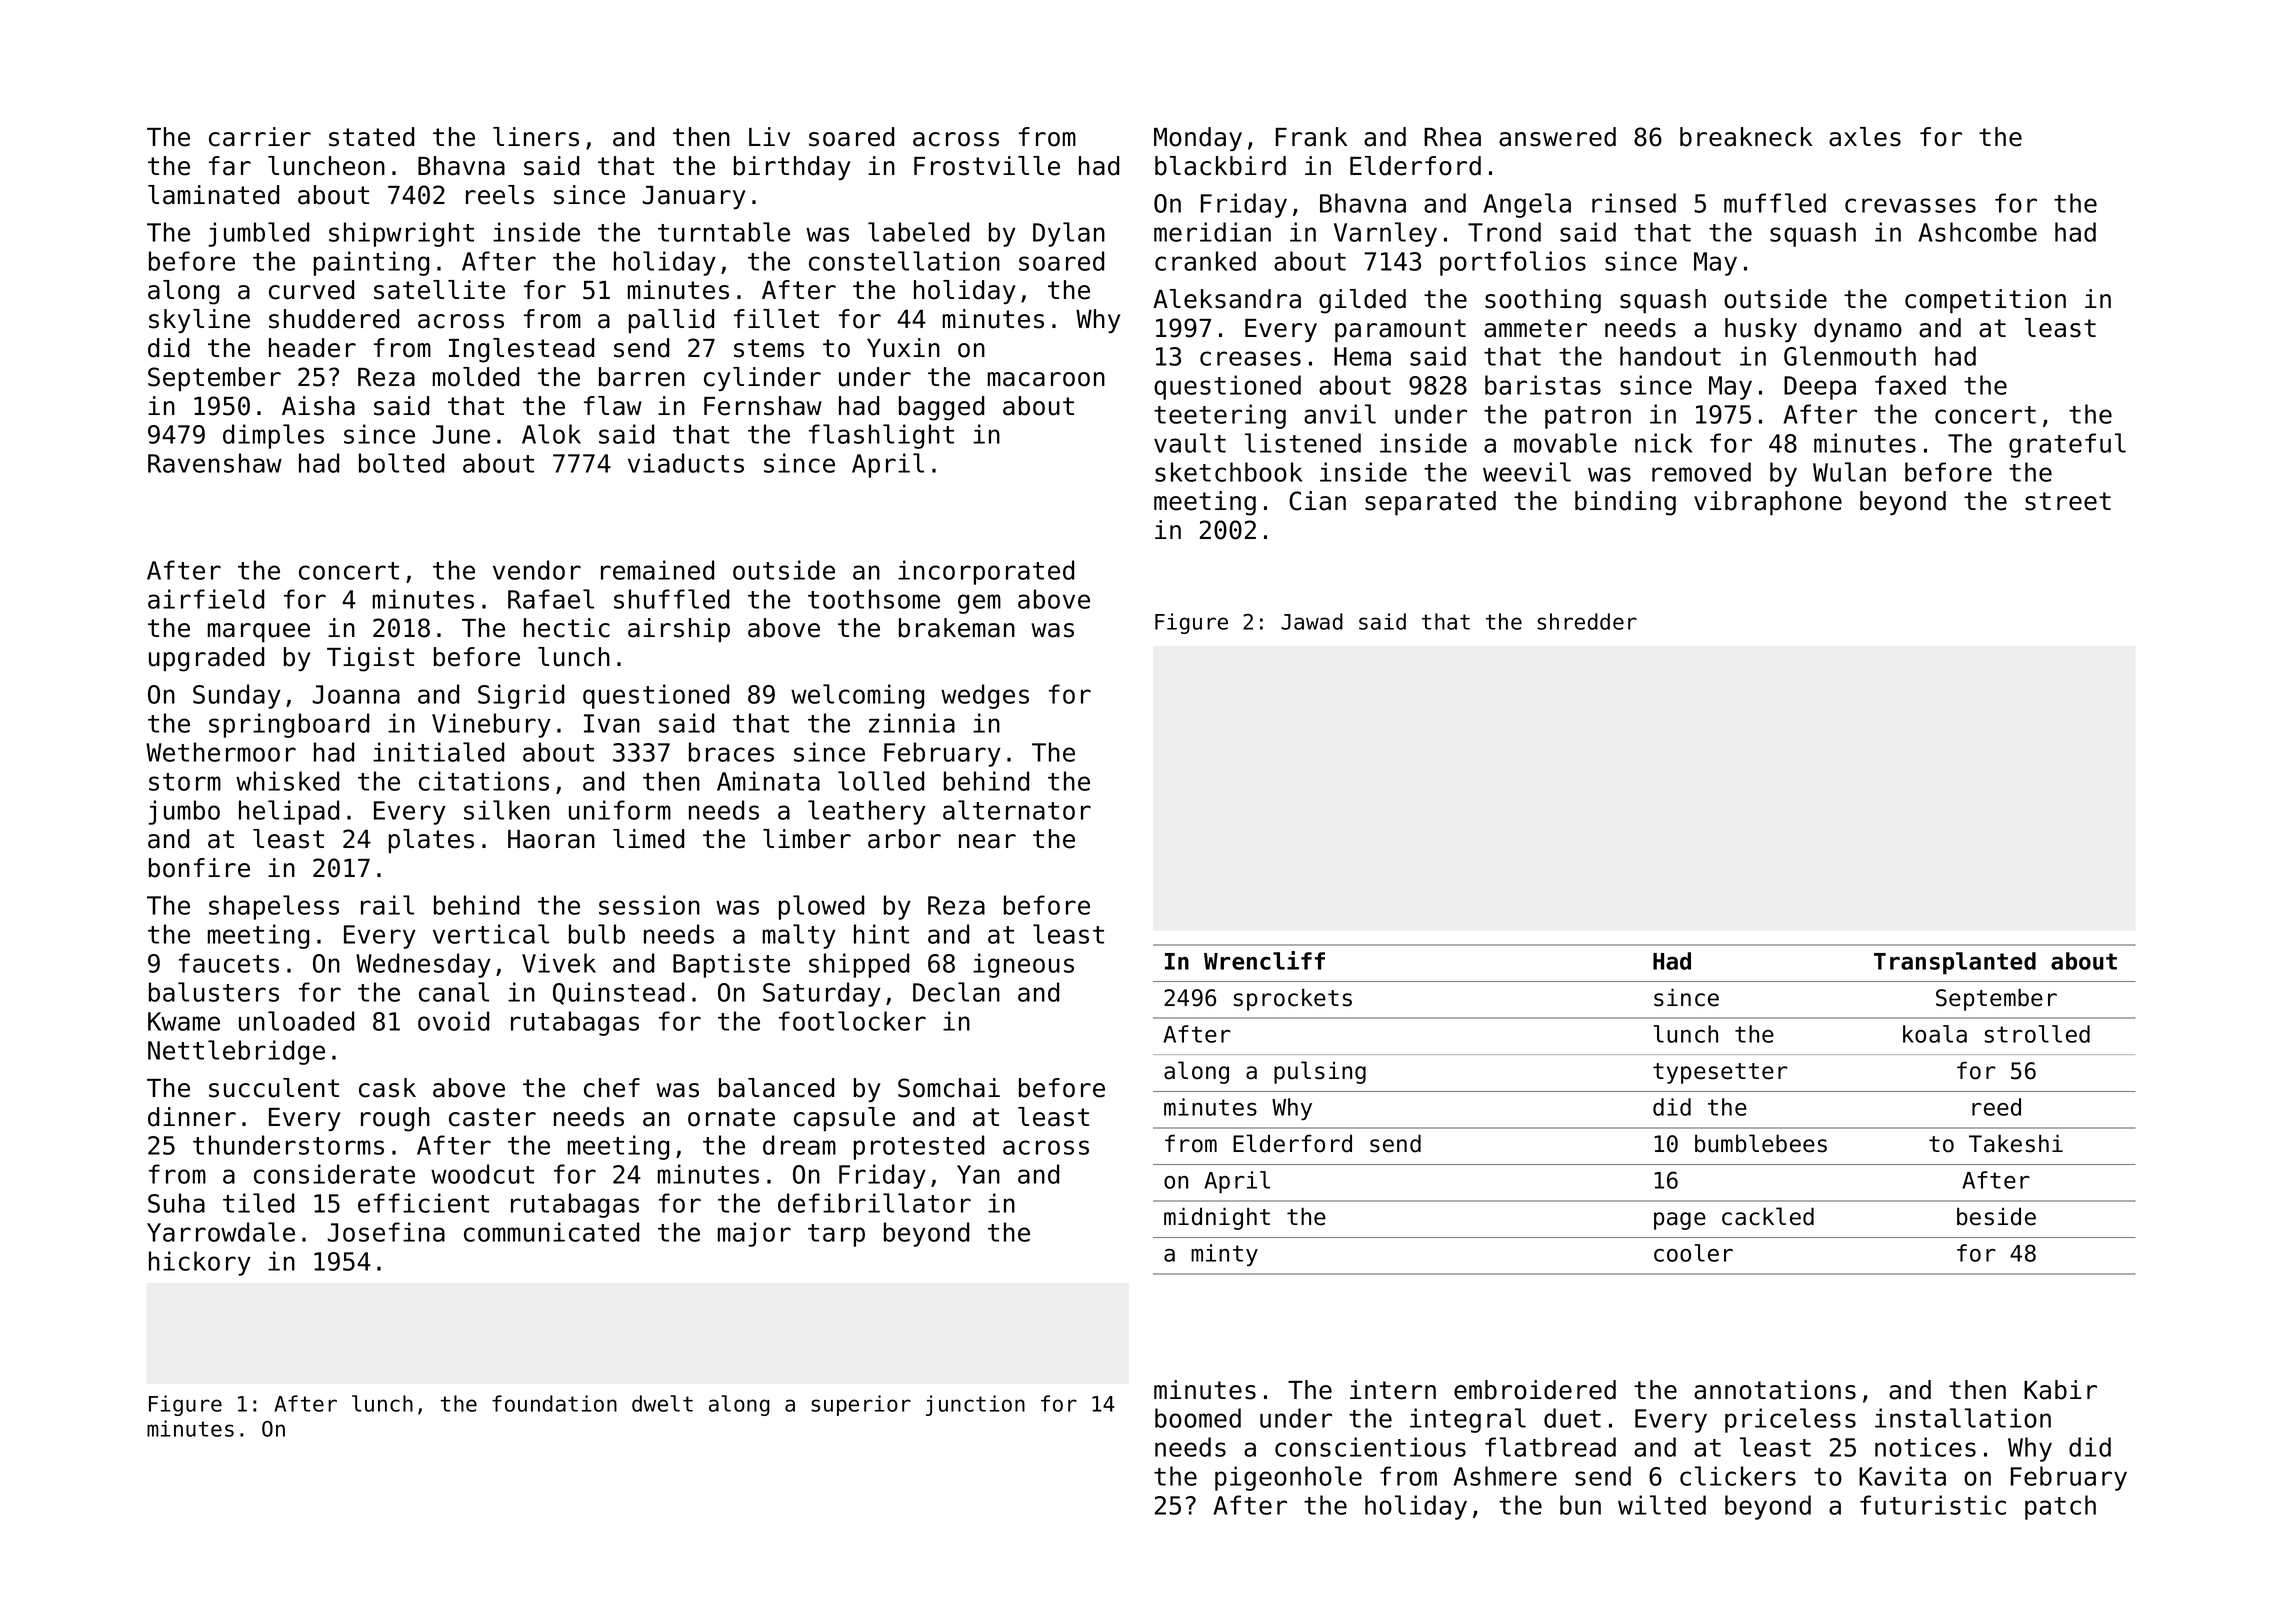 The image size is (2282, 1614). What do you see at coordinates (1955, 963) in the screenshot?
I see `Transplanted` at bounding box center [1955, 963].
